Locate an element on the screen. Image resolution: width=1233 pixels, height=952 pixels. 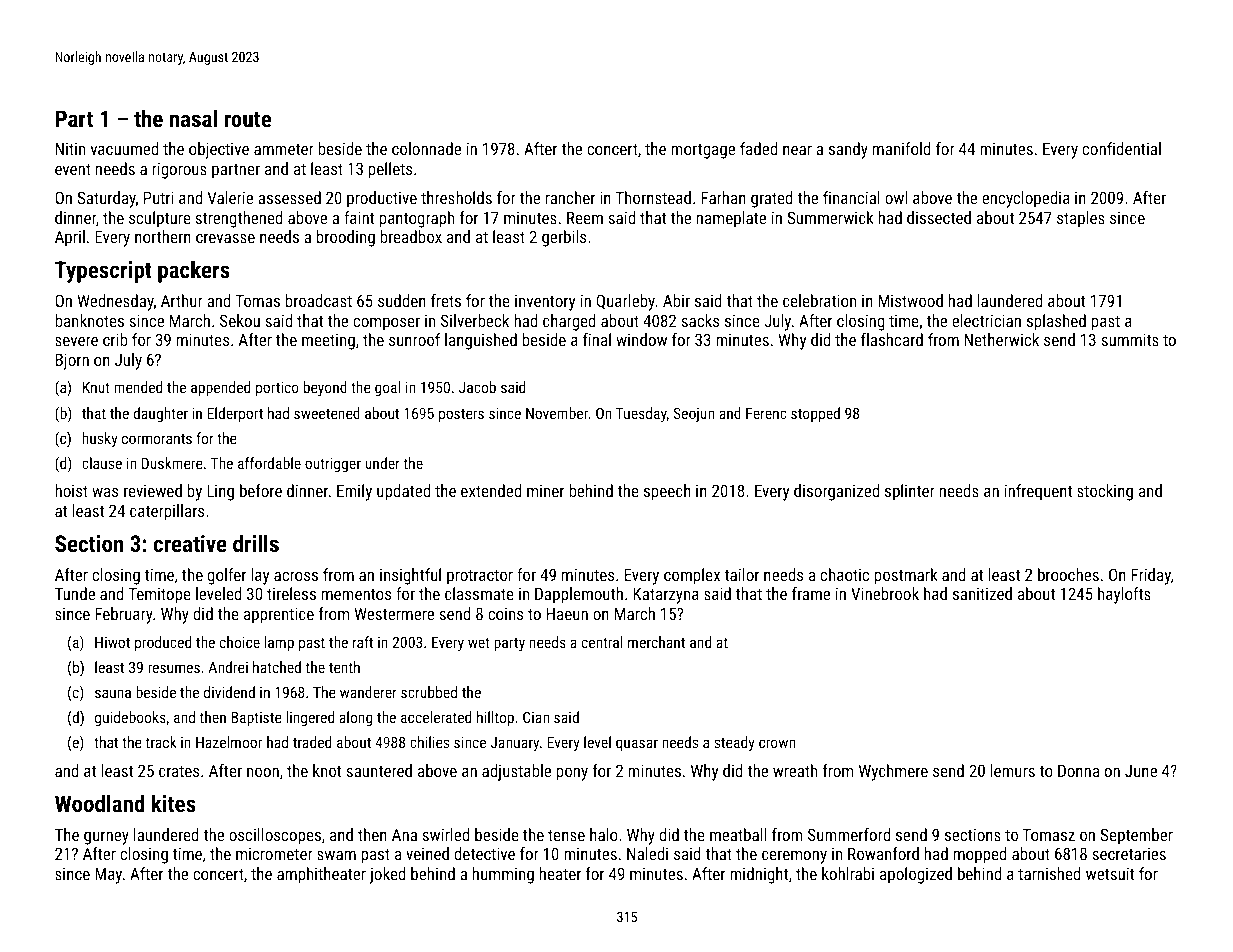
summits is located at coordinates (1130, 339).
